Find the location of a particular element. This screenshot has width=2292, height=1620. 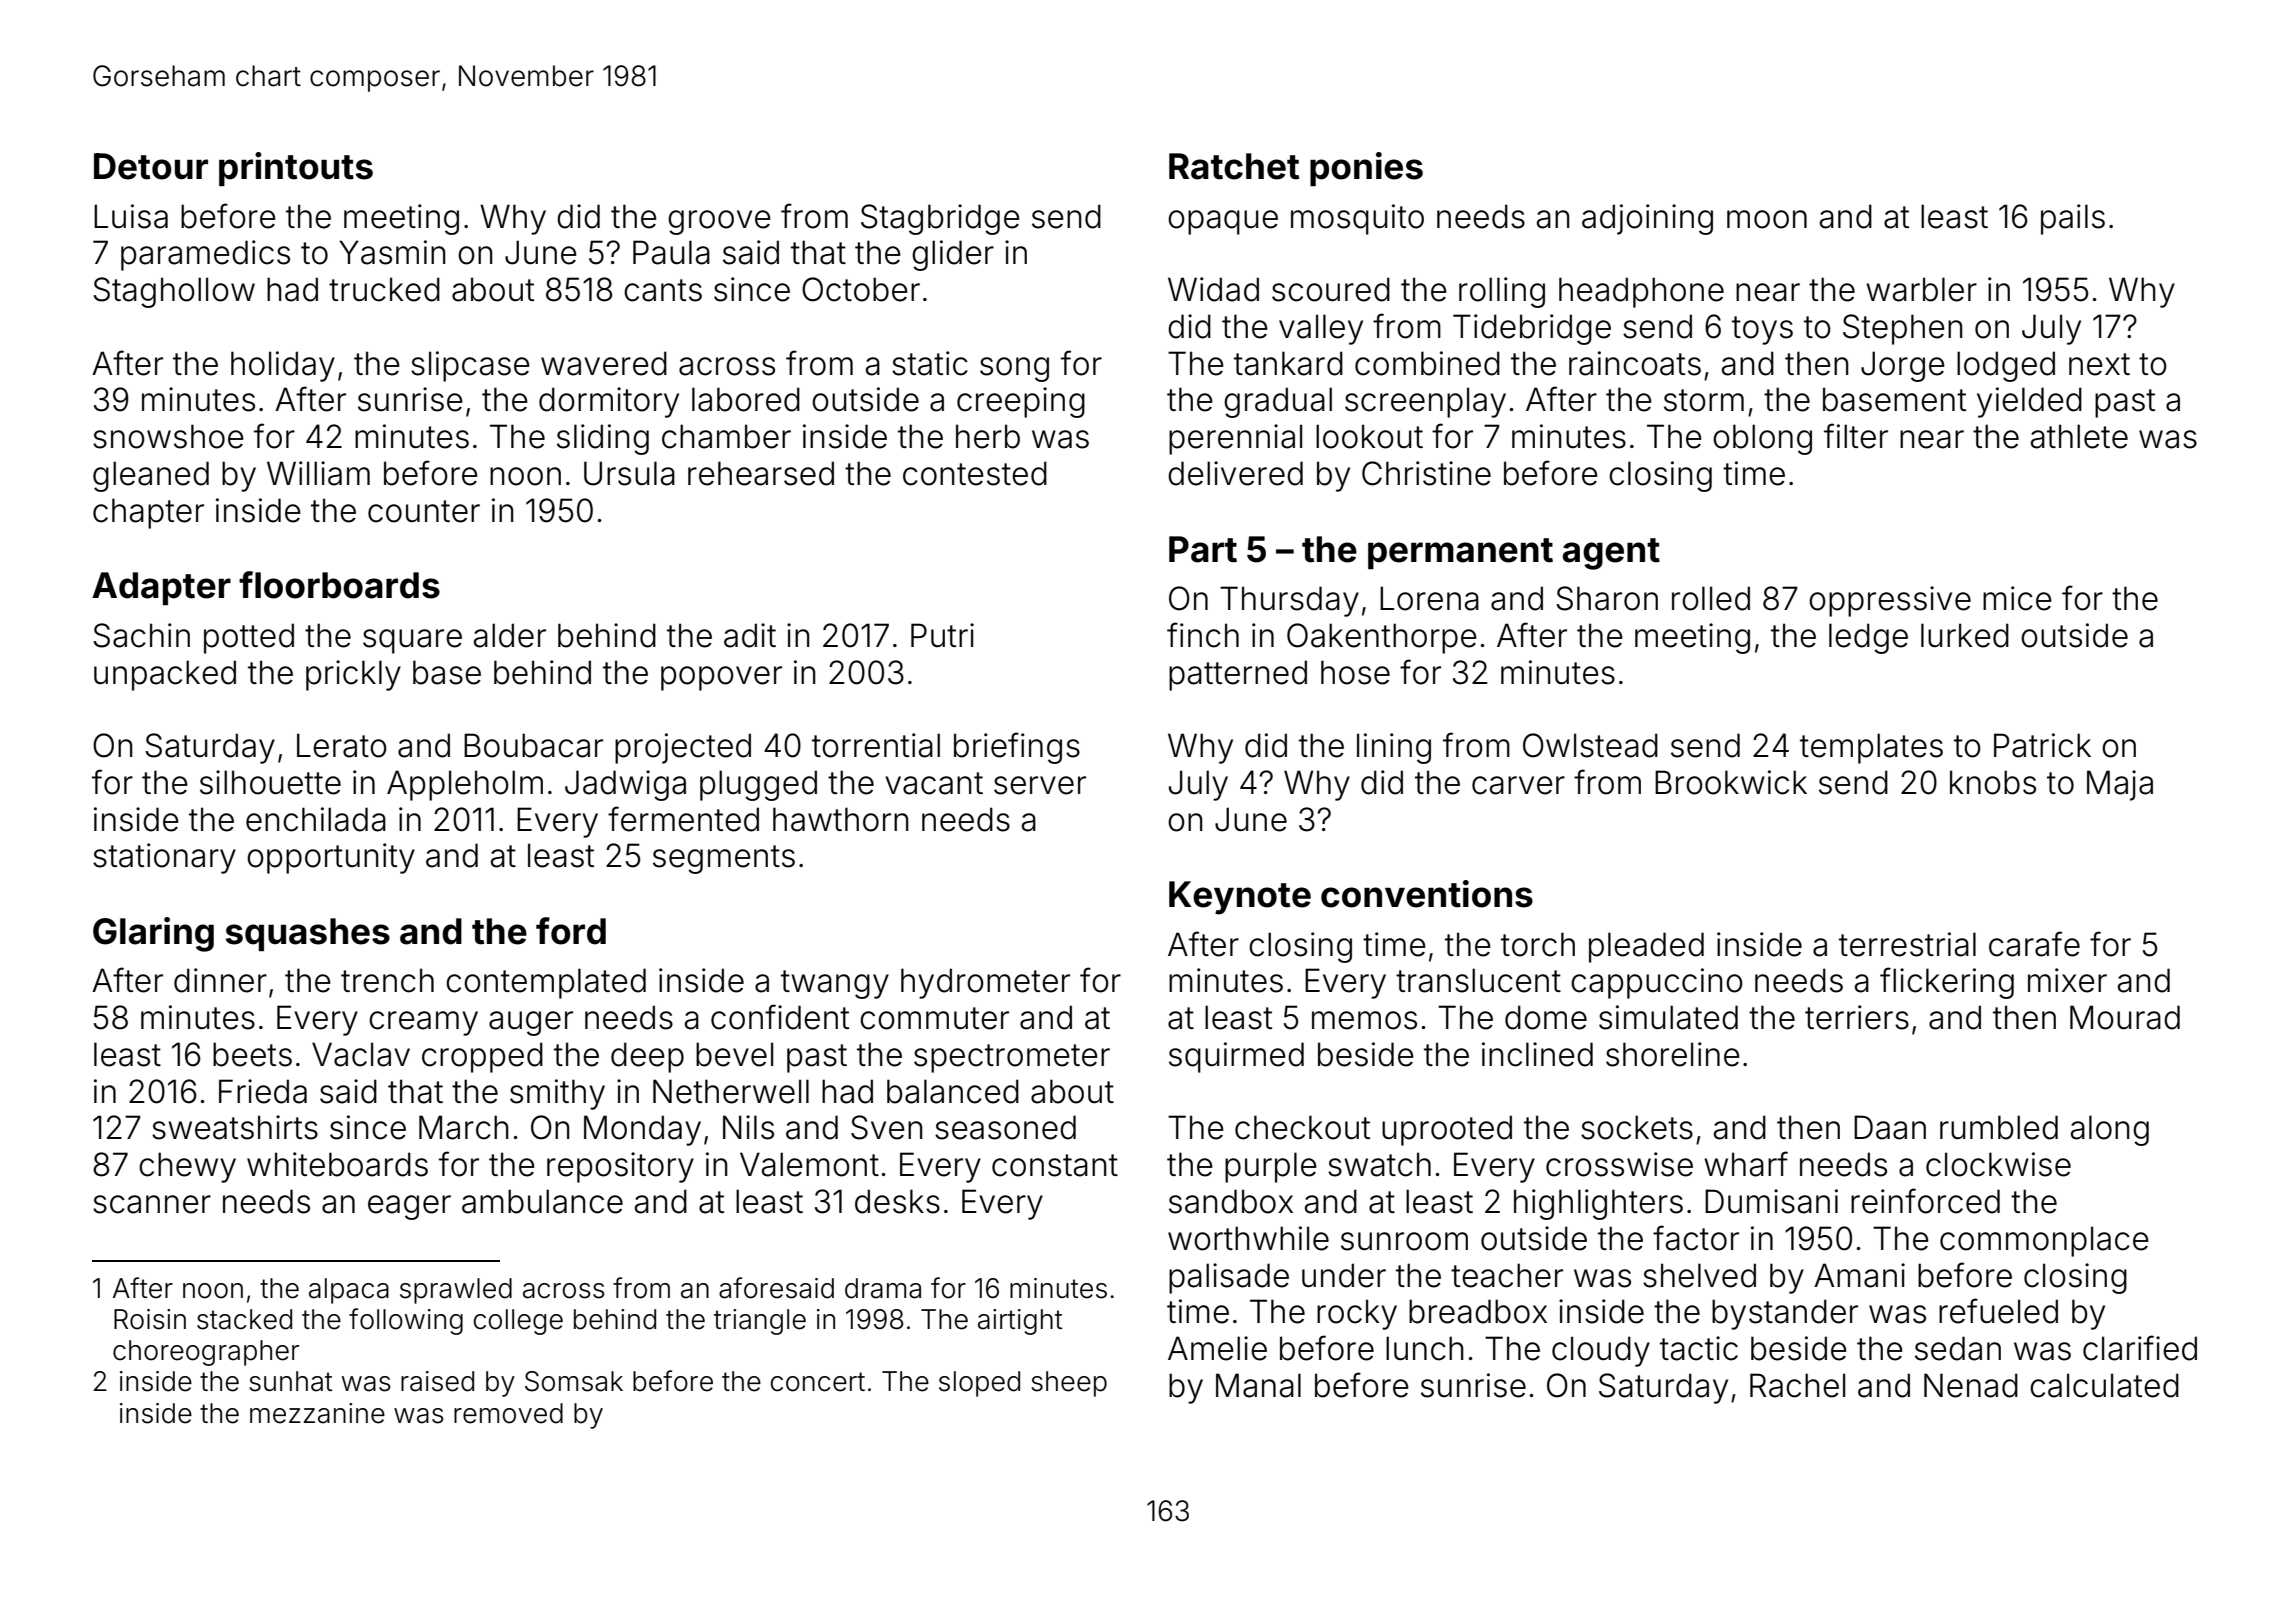

ponies is located at coordinates (1366, 169).
